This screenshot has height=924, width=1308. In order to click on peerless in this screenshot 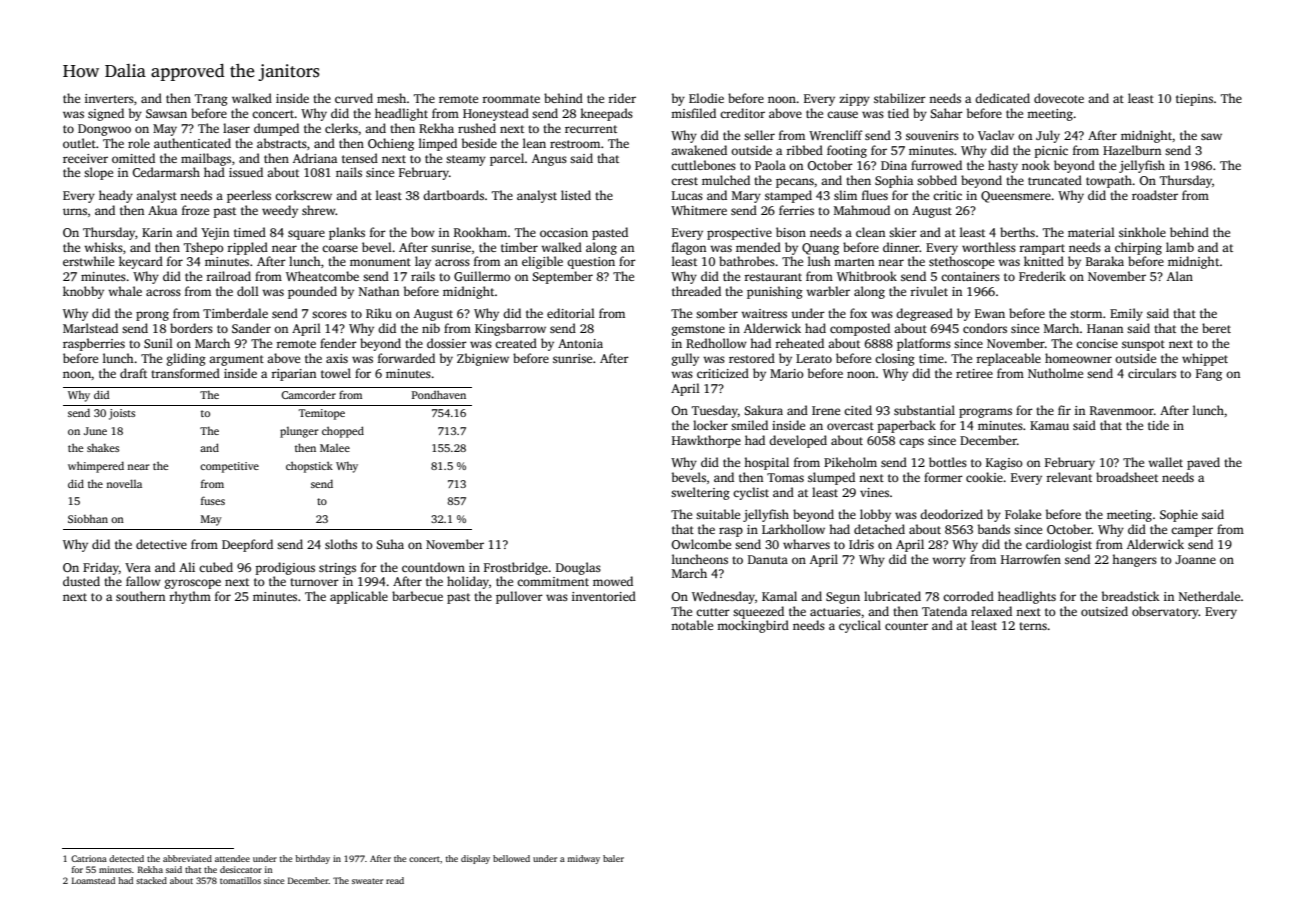, I will do `click(249, 196)`.
